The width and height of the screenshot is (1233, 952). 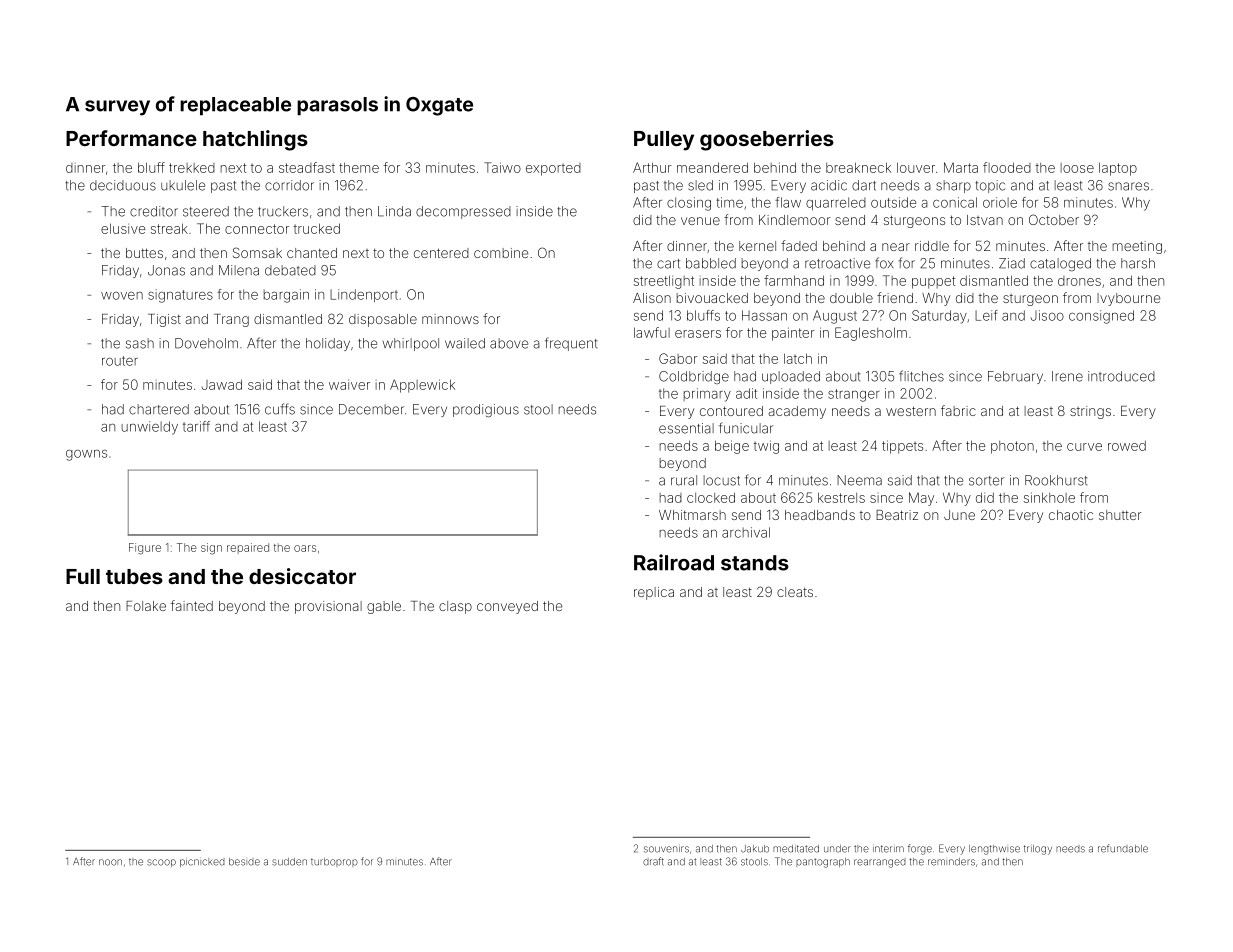 What do you see at coordinates (244, 862) in the screenshot?
I see `beside` at bounding box center [244, 862].
